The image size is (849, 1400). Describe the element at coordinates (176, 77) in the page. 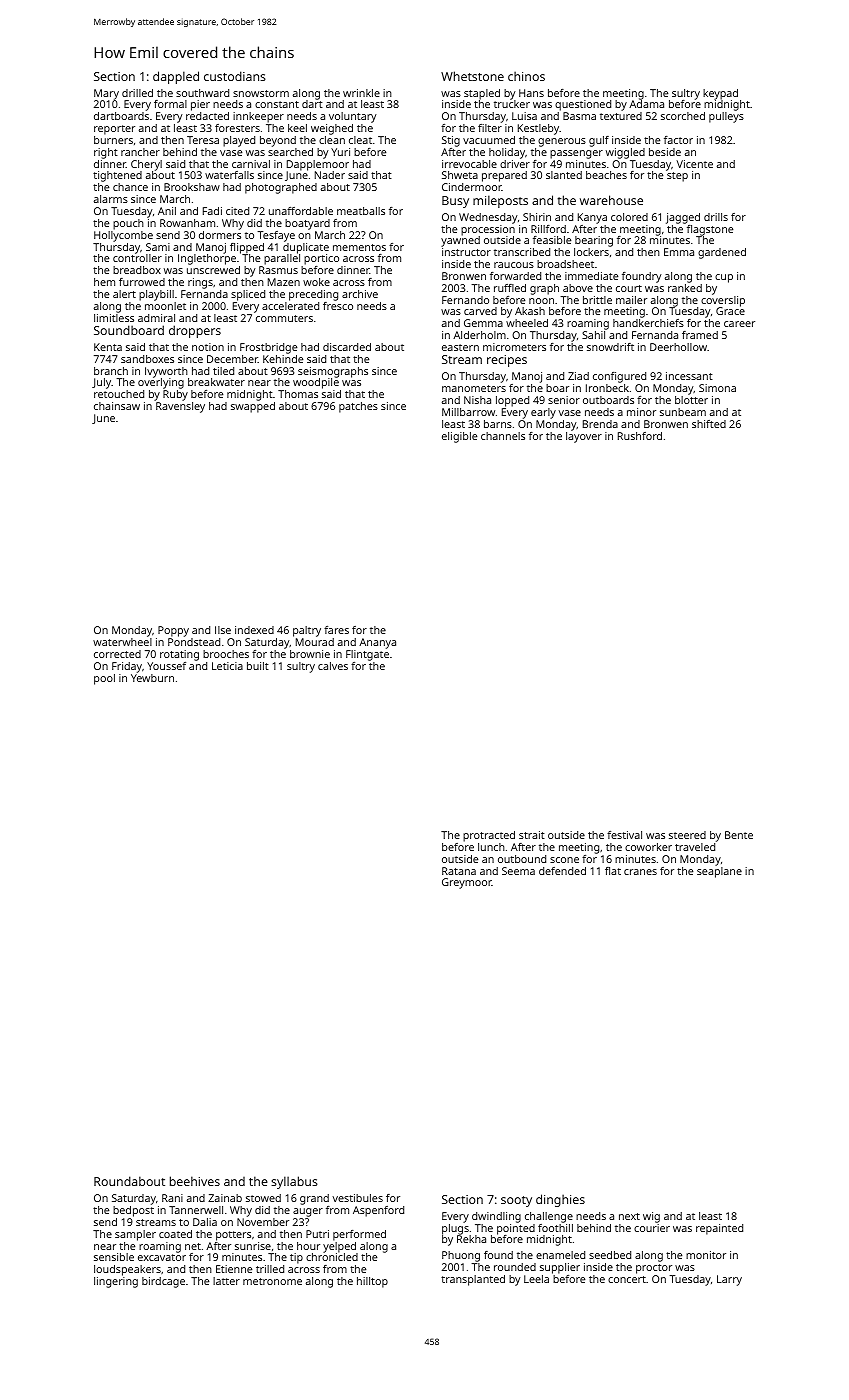

I see `dappled` at that location.
